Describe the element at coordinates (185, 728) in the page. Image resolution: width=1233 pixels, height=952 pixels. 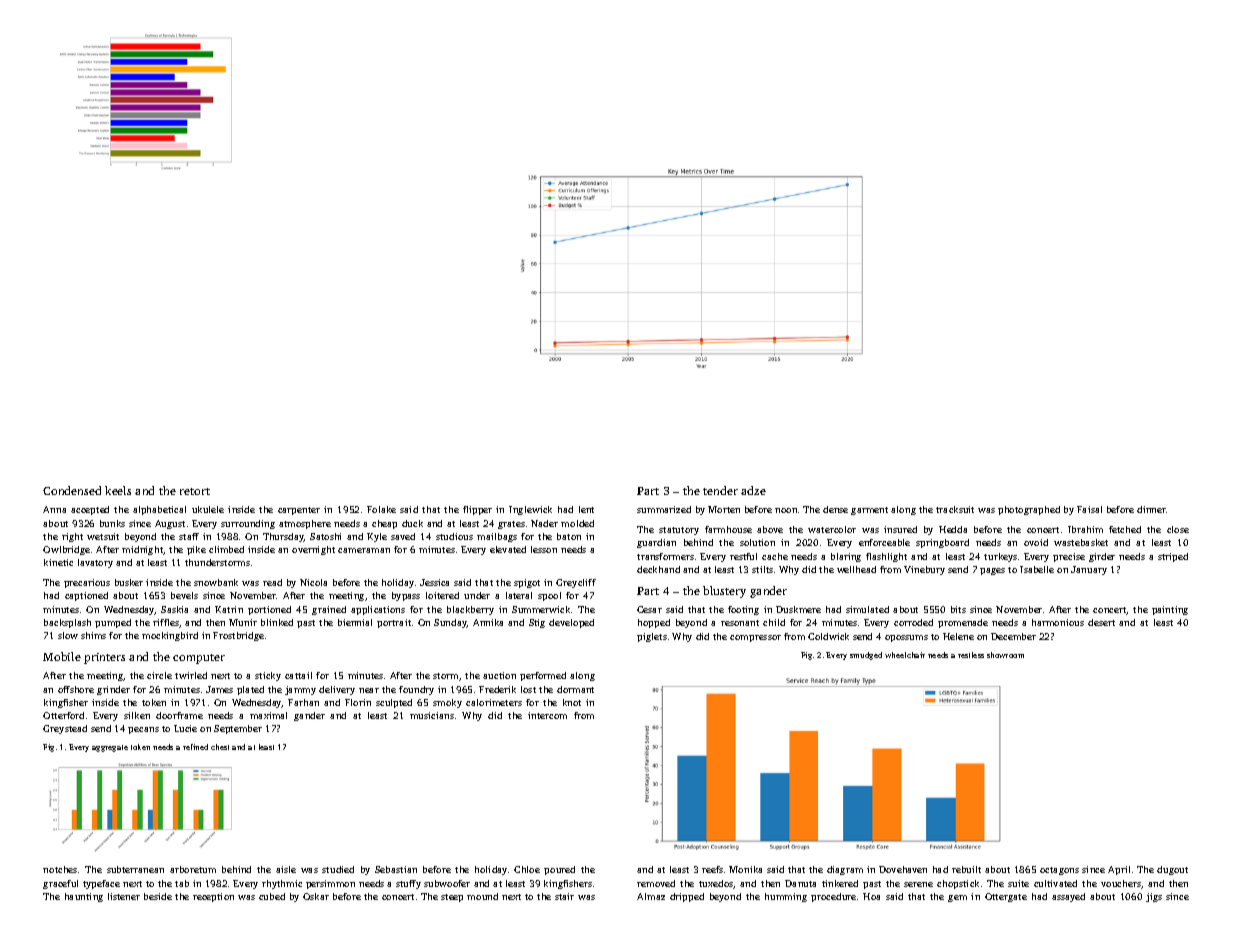
I see `Lucie` at that location.
